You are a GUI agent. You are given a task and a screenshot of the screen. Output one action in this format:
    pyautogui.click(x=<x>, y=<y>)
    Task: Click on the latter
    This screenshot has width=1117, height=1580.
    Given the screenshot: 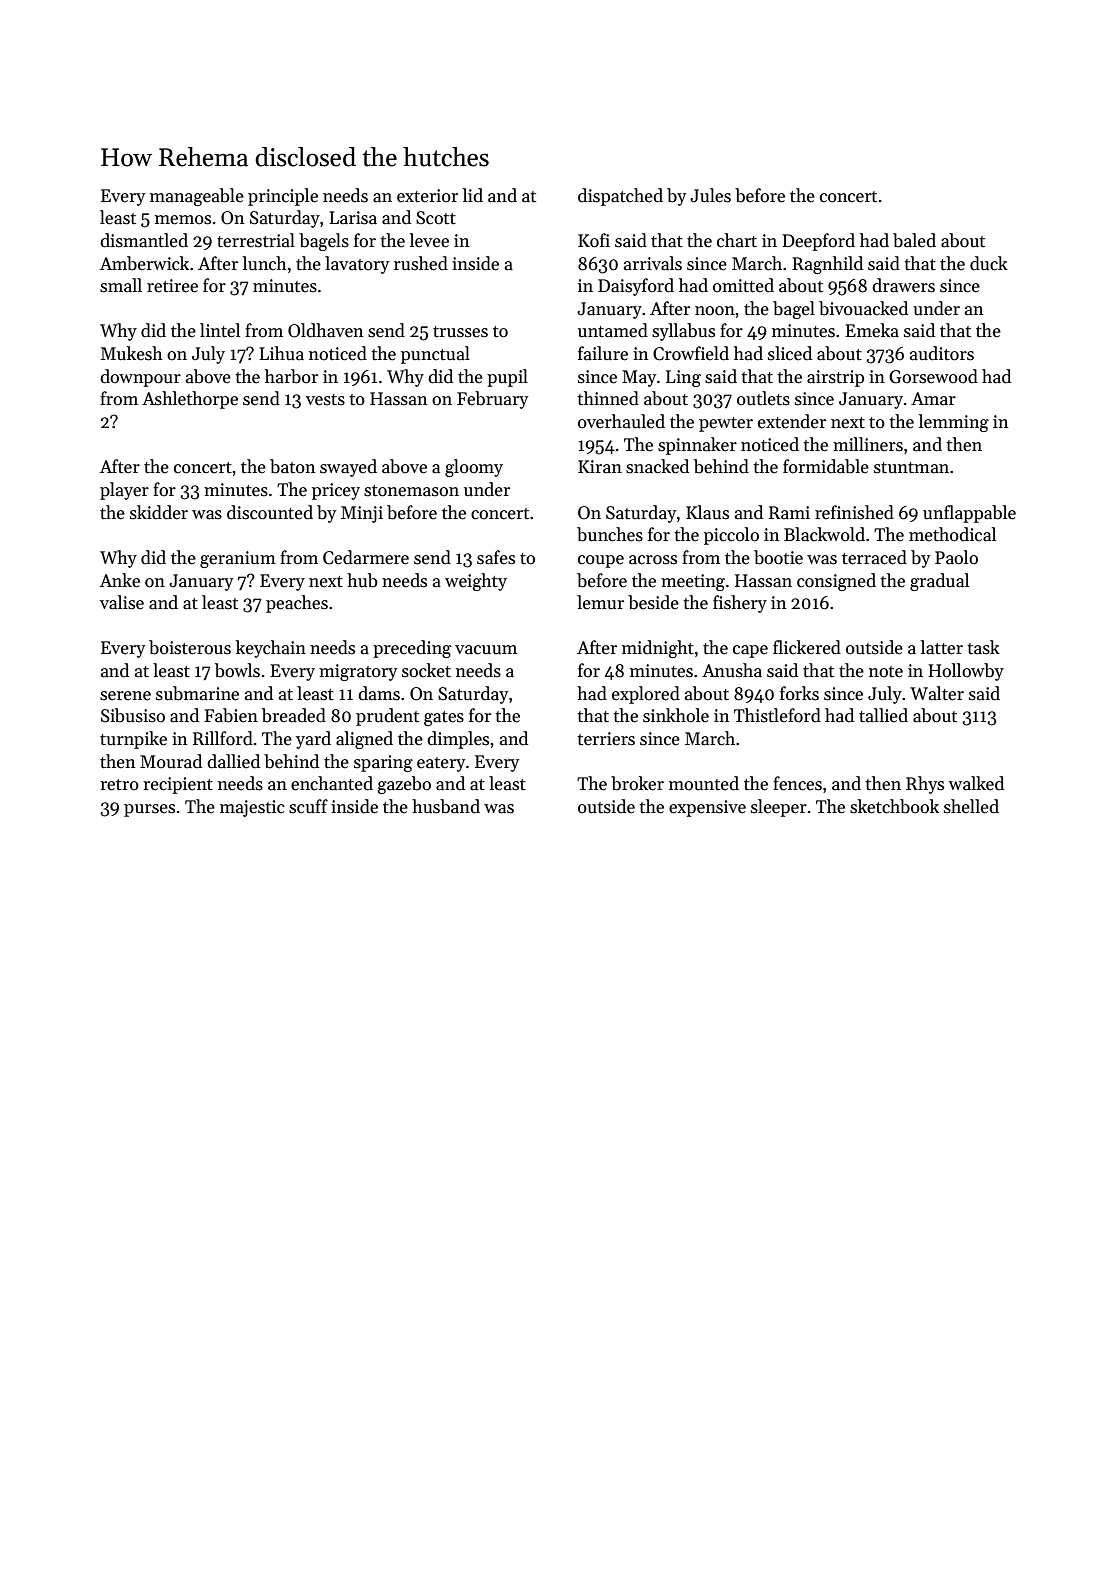 What is the action you would take?
    pyautogui.click(x=942, y=647)
